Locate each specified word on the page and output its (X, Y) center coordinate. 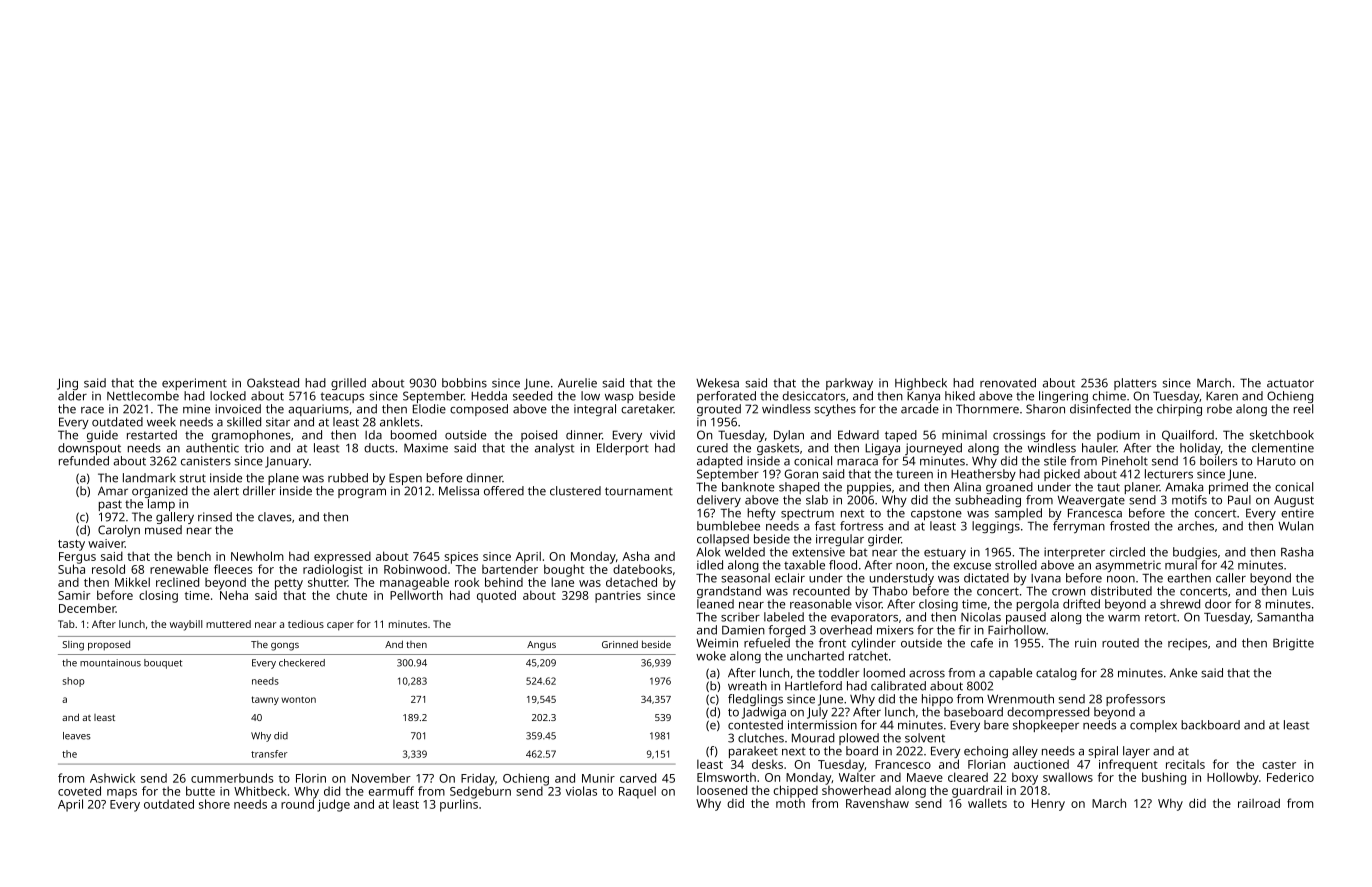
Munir (598, 778)
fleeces (233, 569)
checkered (302, 663)
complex (1153, 726)
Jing (67, 384)
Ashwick (112, 778)
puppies (869, 488)
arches (1196, 526)
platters (1135, 384)
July (817, 713)
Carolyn (119, 531)
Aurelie (577, 383)
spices (461, 558)
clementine (1283, 448)
